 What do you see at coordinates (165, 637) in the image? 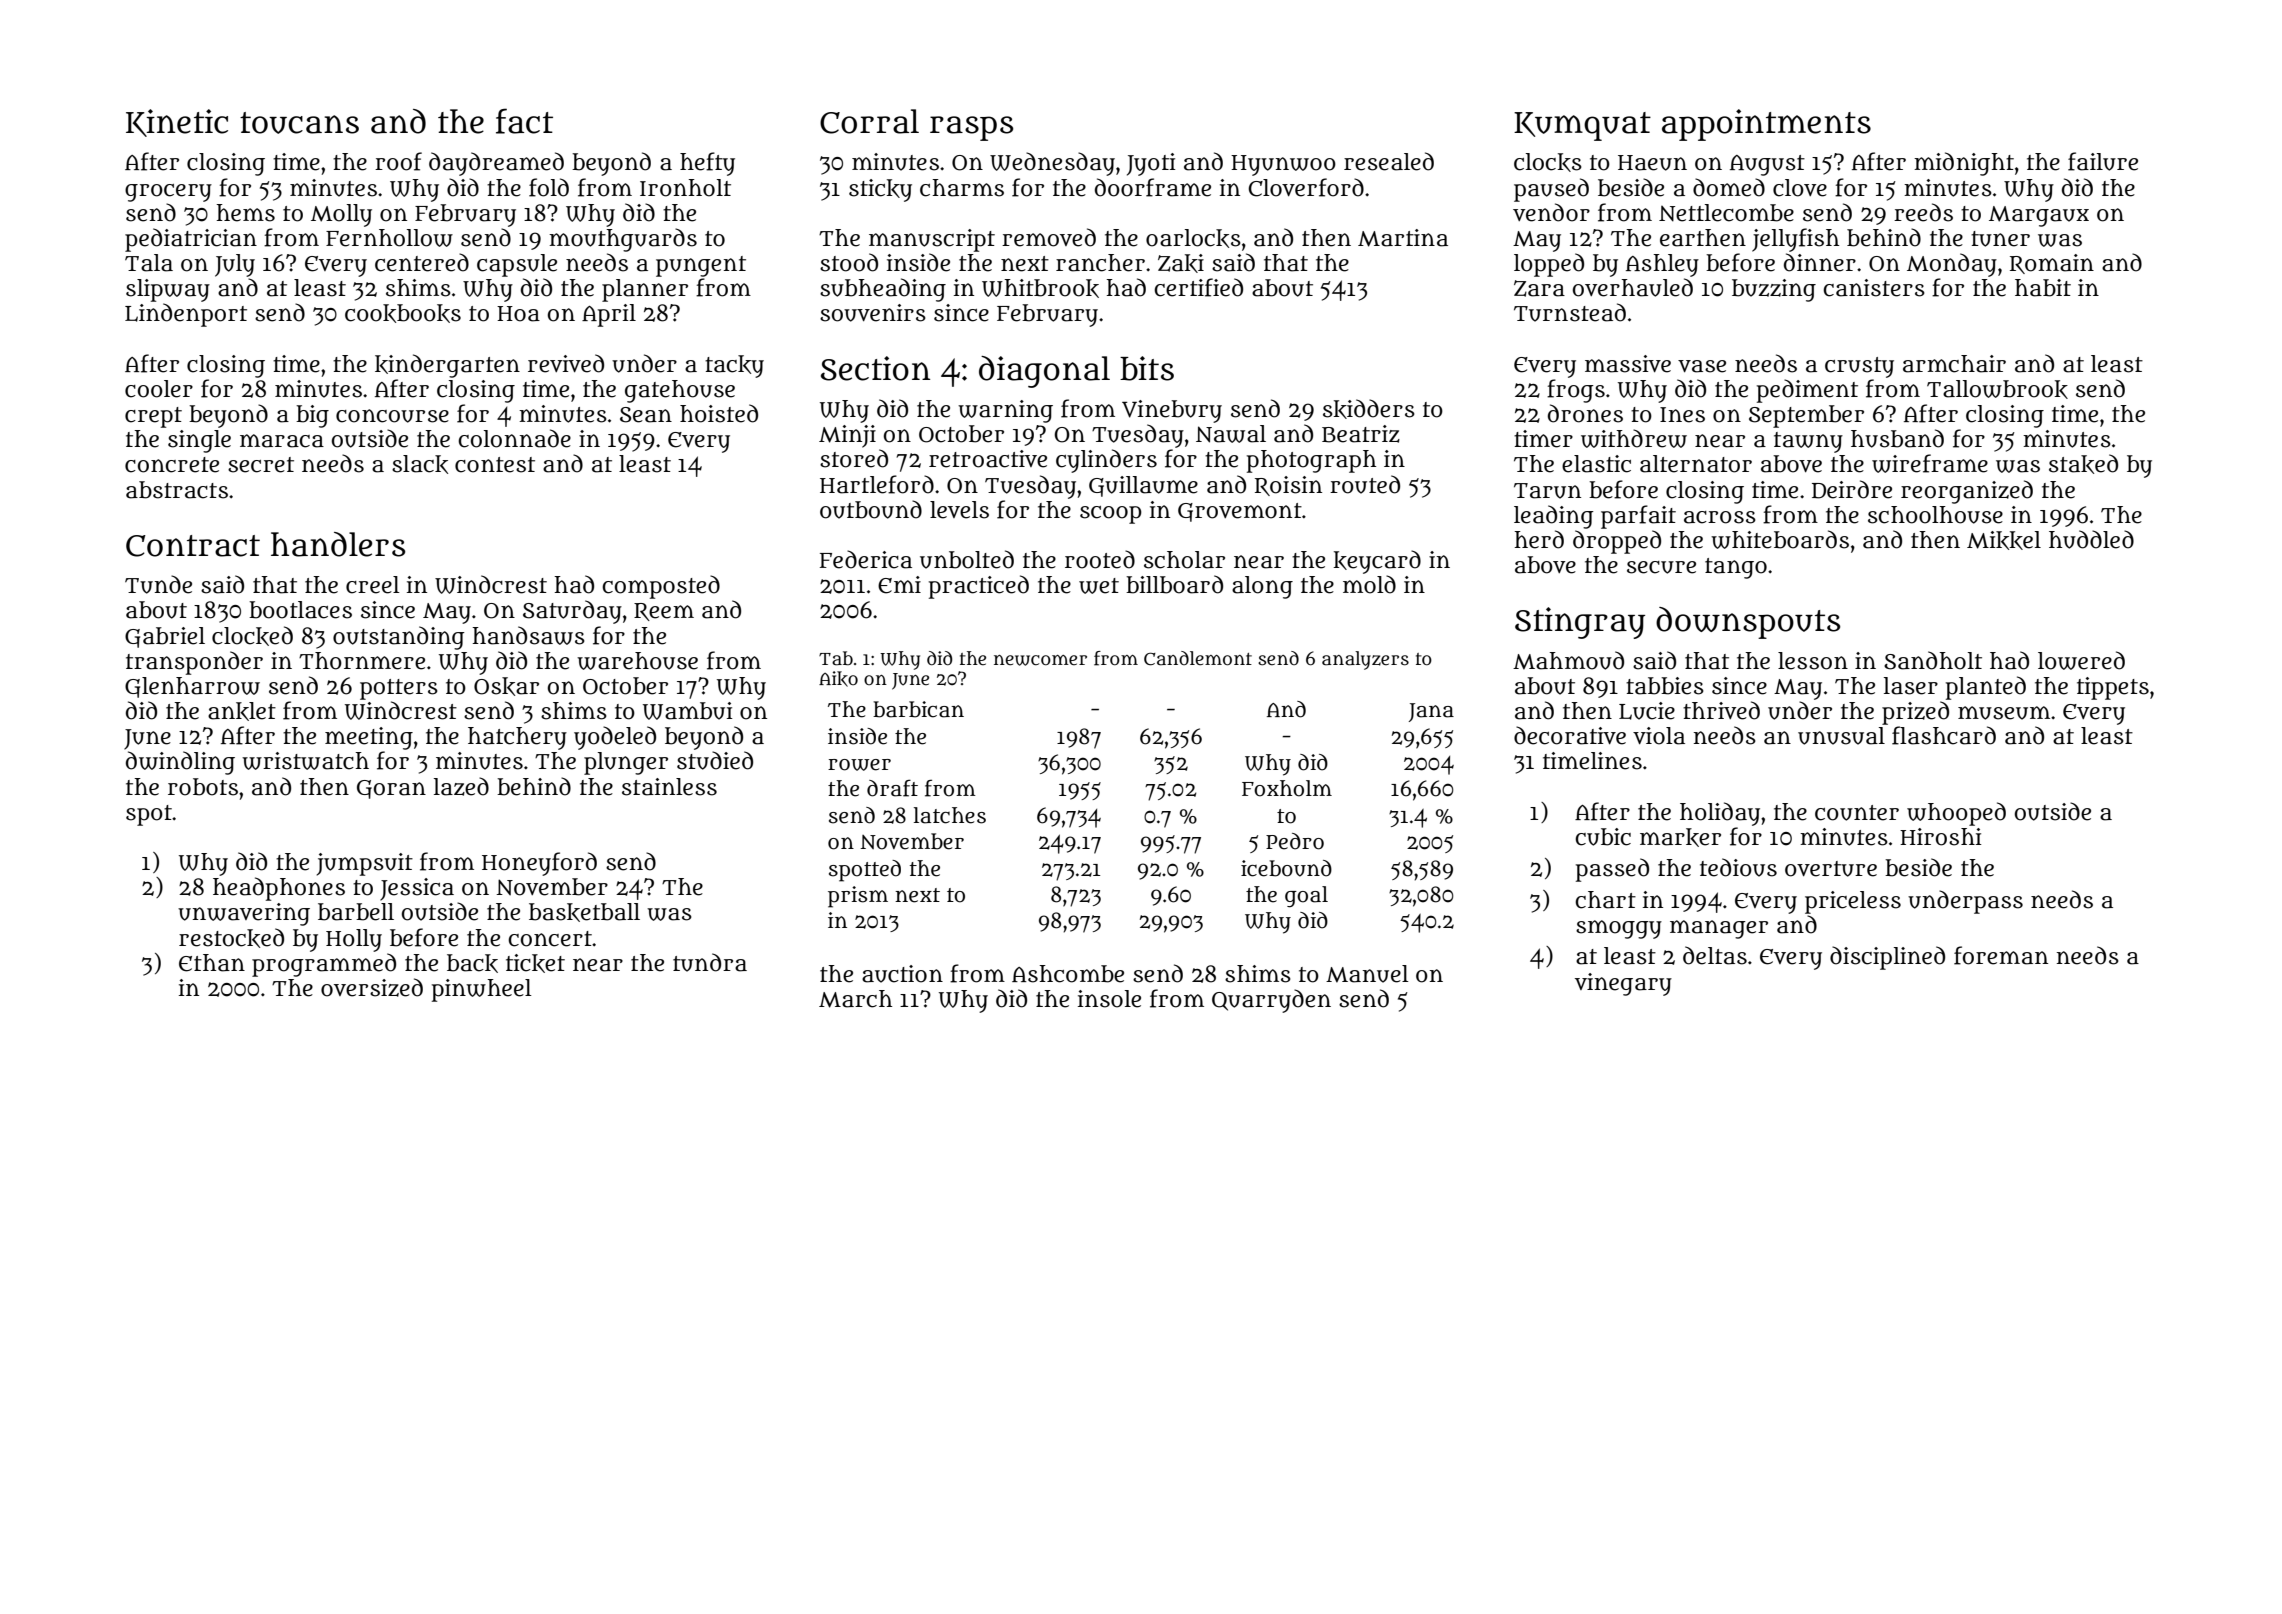
I see `Gabriel` at bounding box center [165, 637].
